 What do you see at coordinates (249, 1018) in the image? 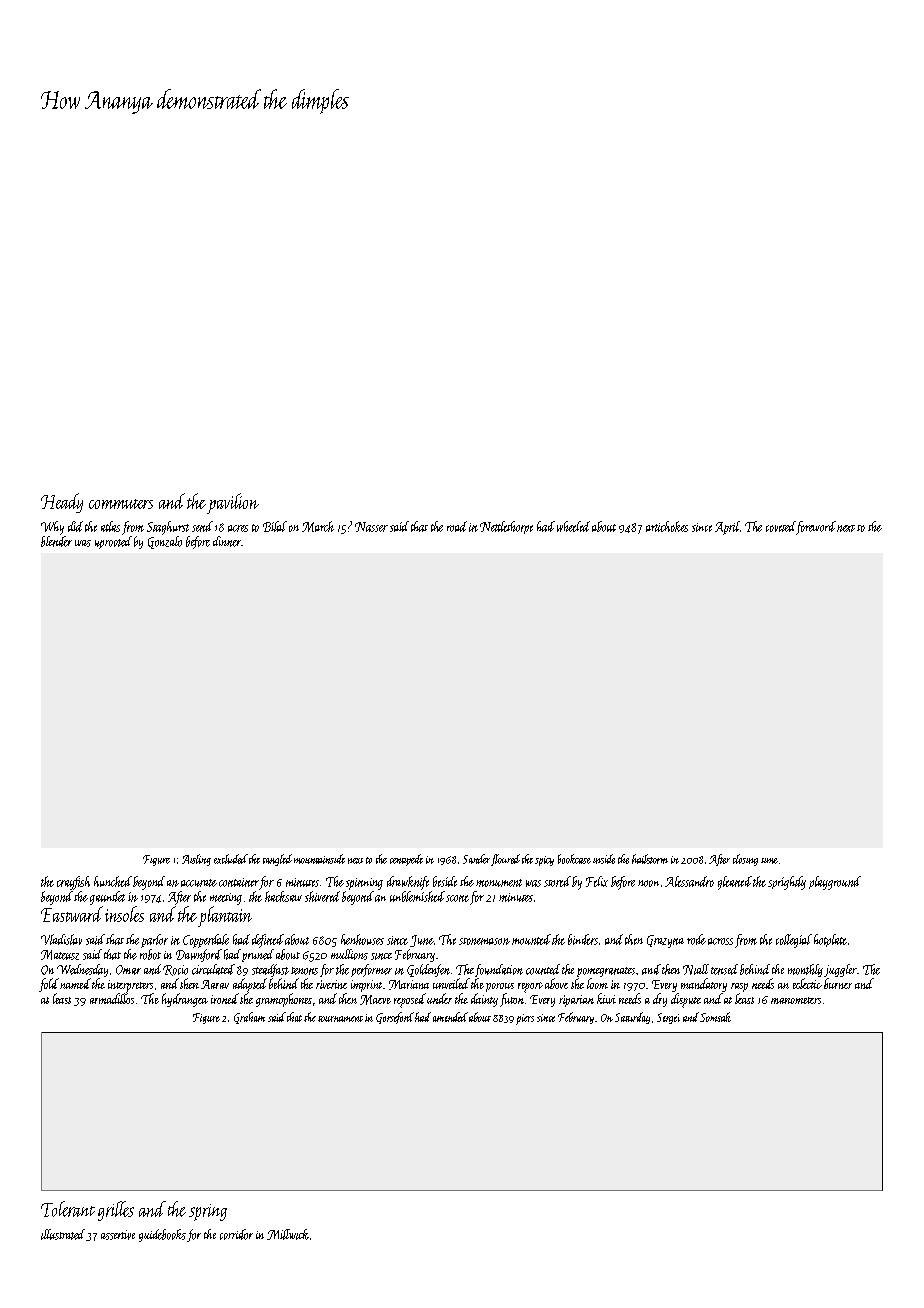
I see `Graham` at bounding box center [249, 1018].
